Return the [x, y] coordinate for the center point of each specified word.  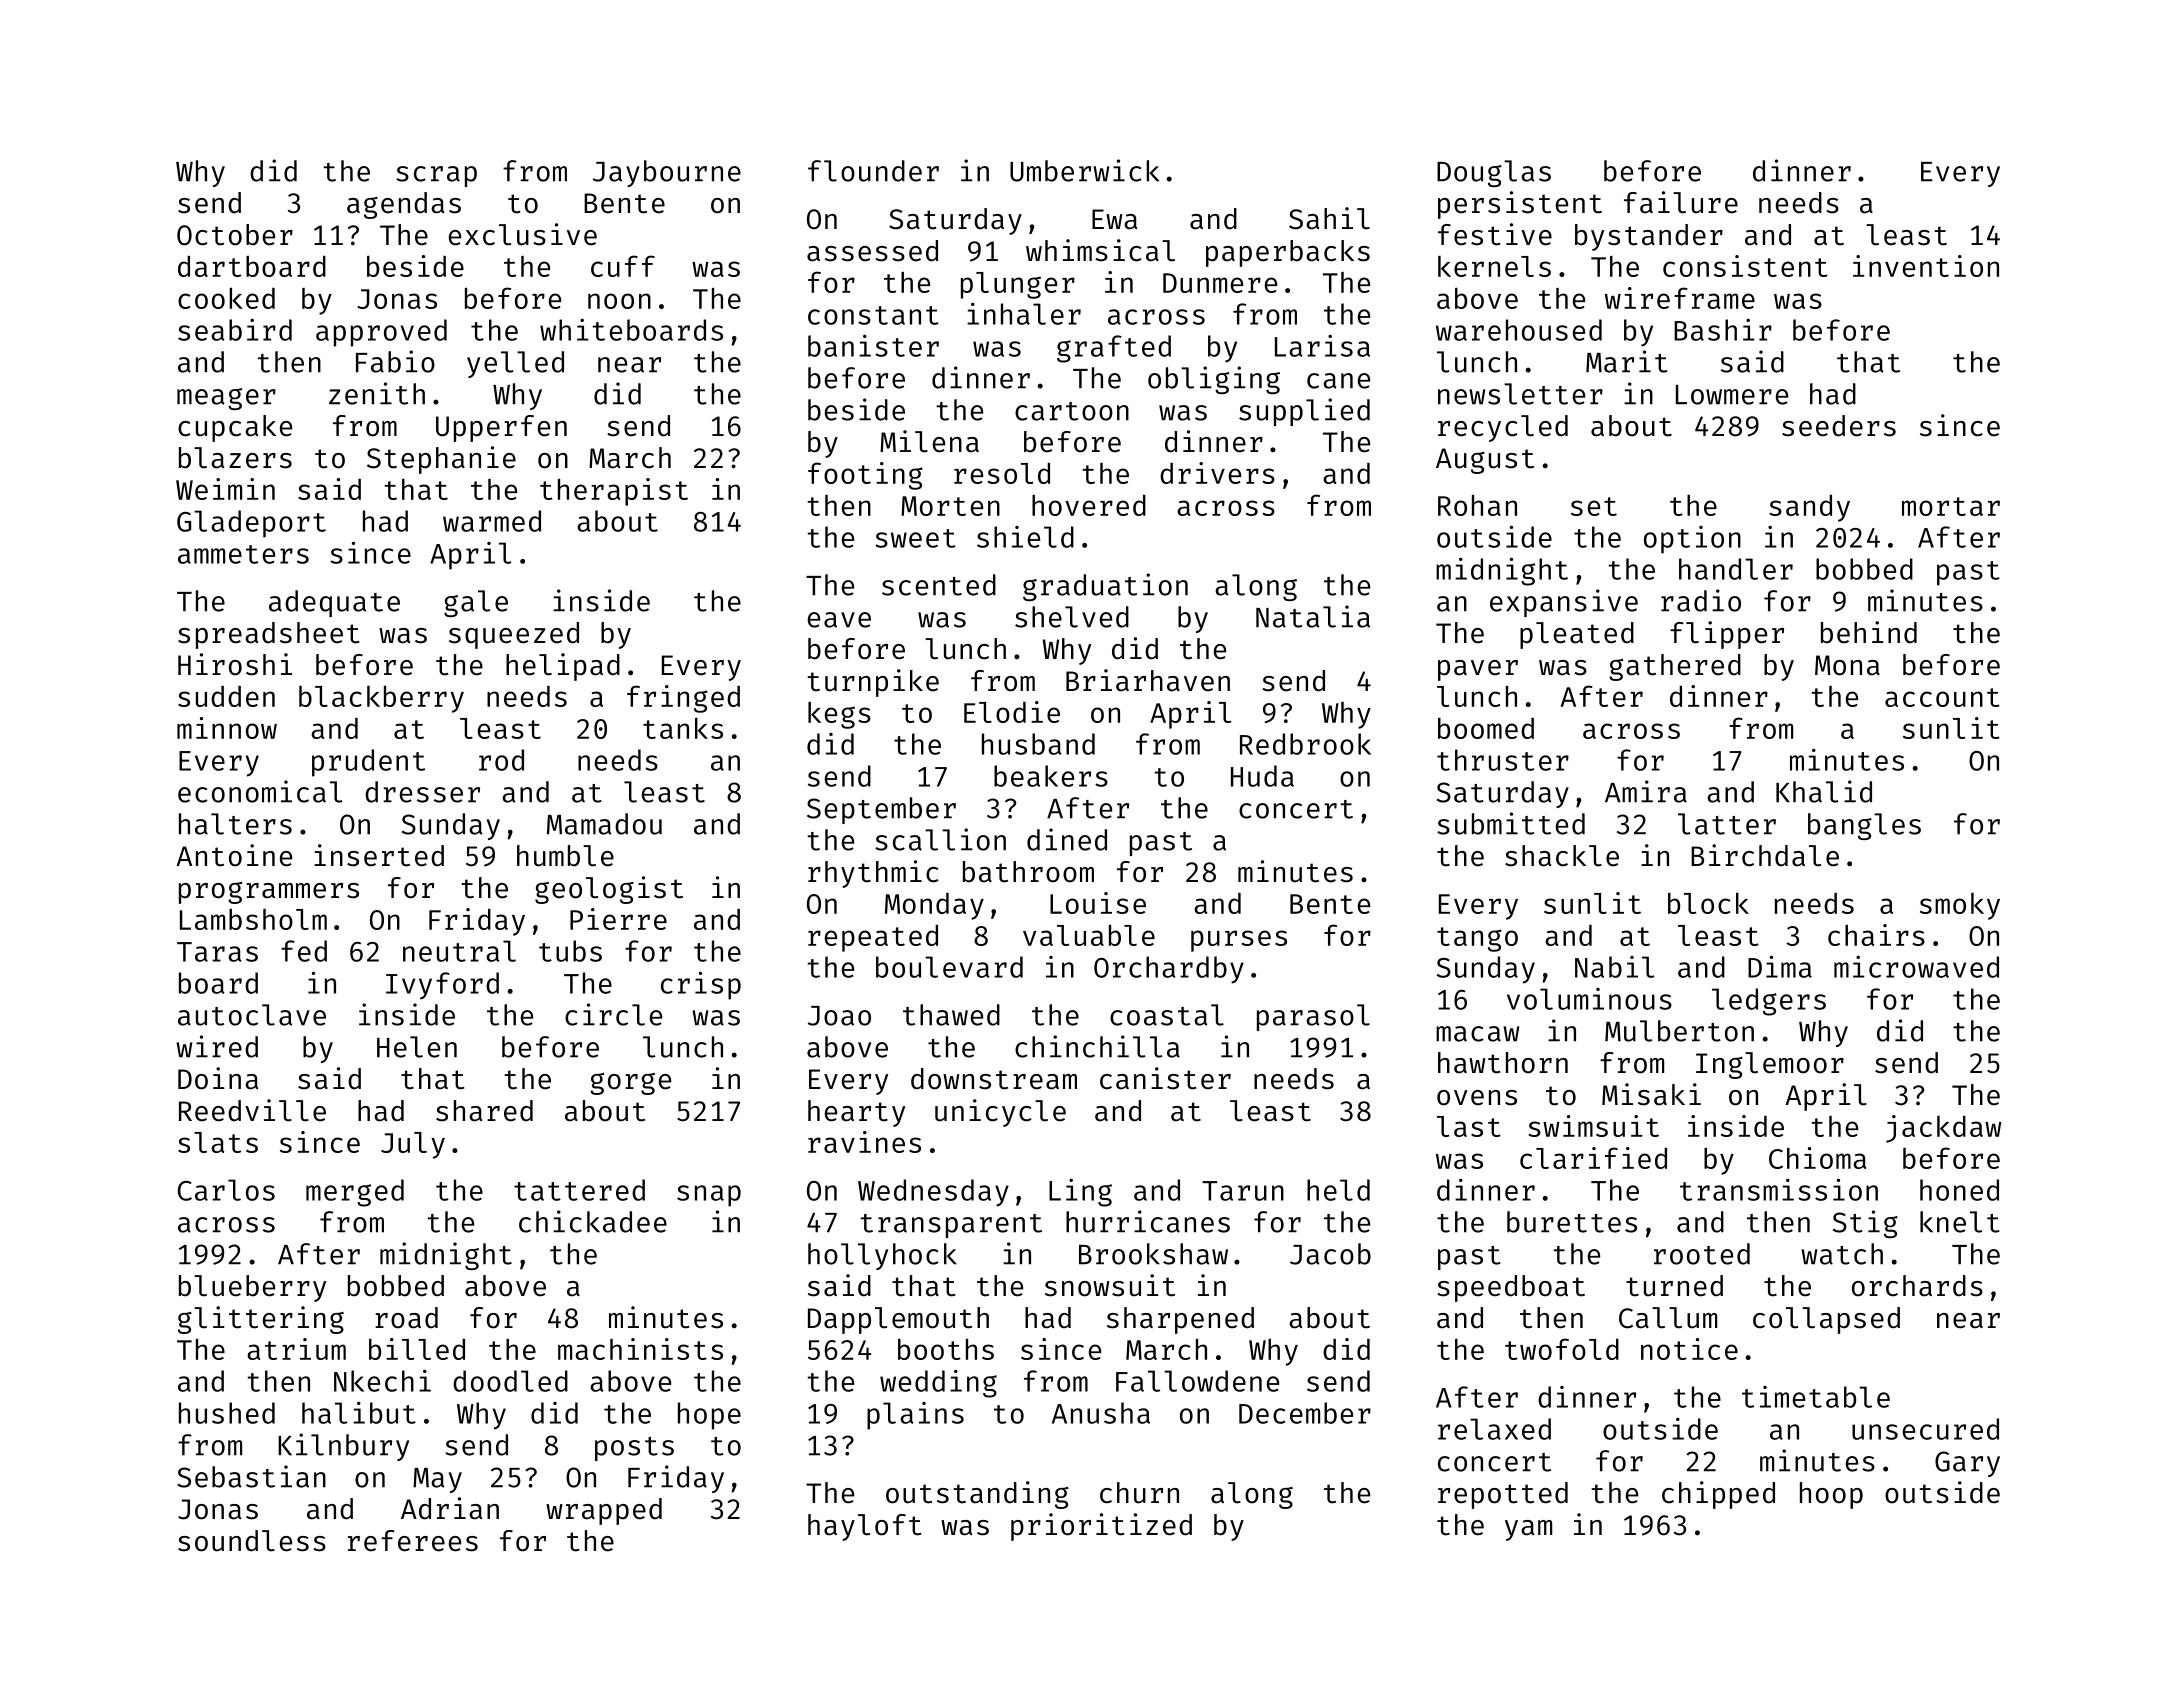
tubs [570, 951]
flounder [873, 171]
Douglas [1494, 173]
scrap [436, 176]
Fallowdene [1197, 1381]
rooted [1702, 1254]
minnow [227, 728]
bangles [1864, 826]
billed [417, 1349]
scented [939, 585]
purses [1239, 941]
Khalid [1824, 791]
